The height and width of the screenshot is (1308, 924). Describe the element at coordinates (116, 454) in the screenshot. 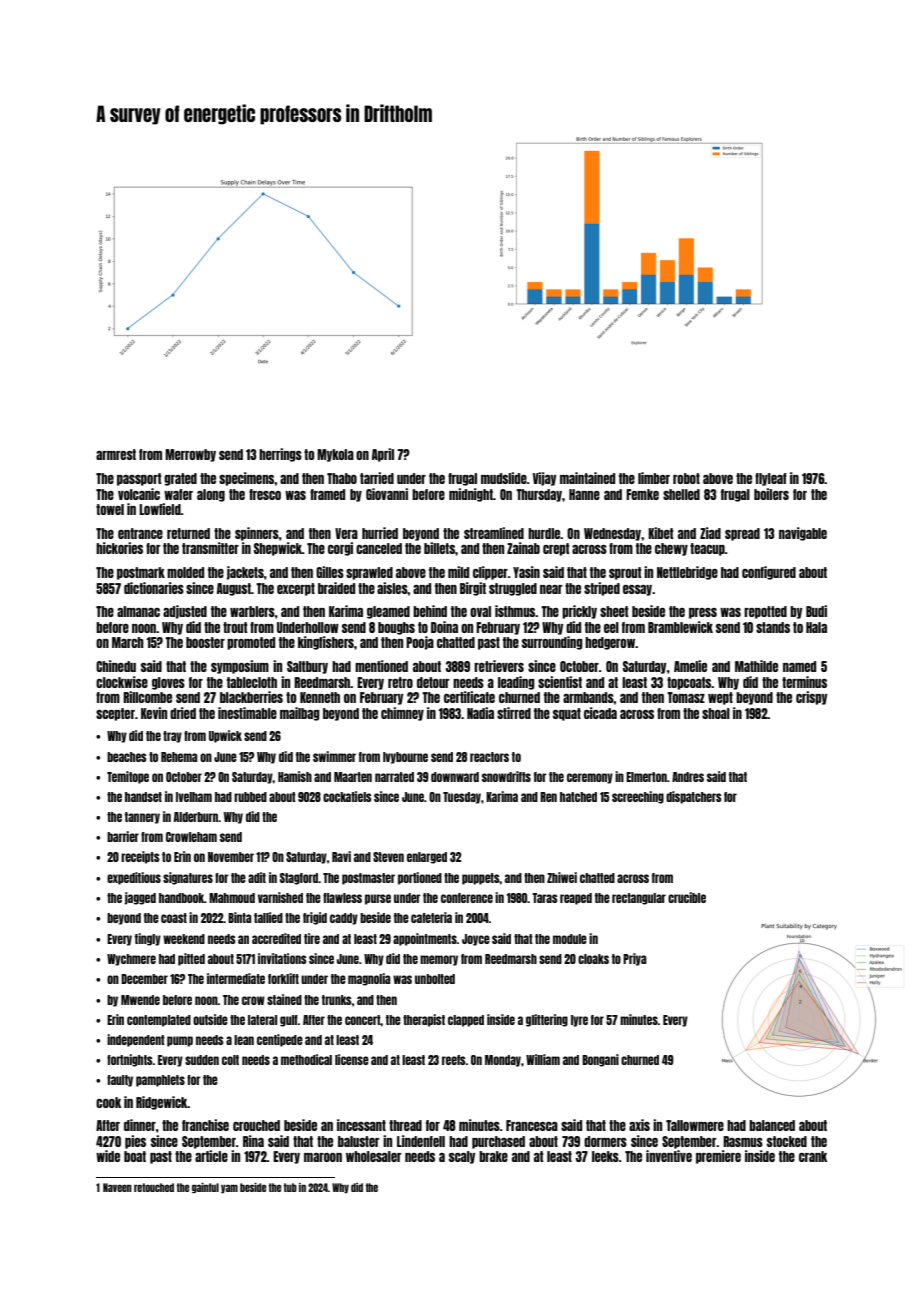

I see `armrest` at that location.
